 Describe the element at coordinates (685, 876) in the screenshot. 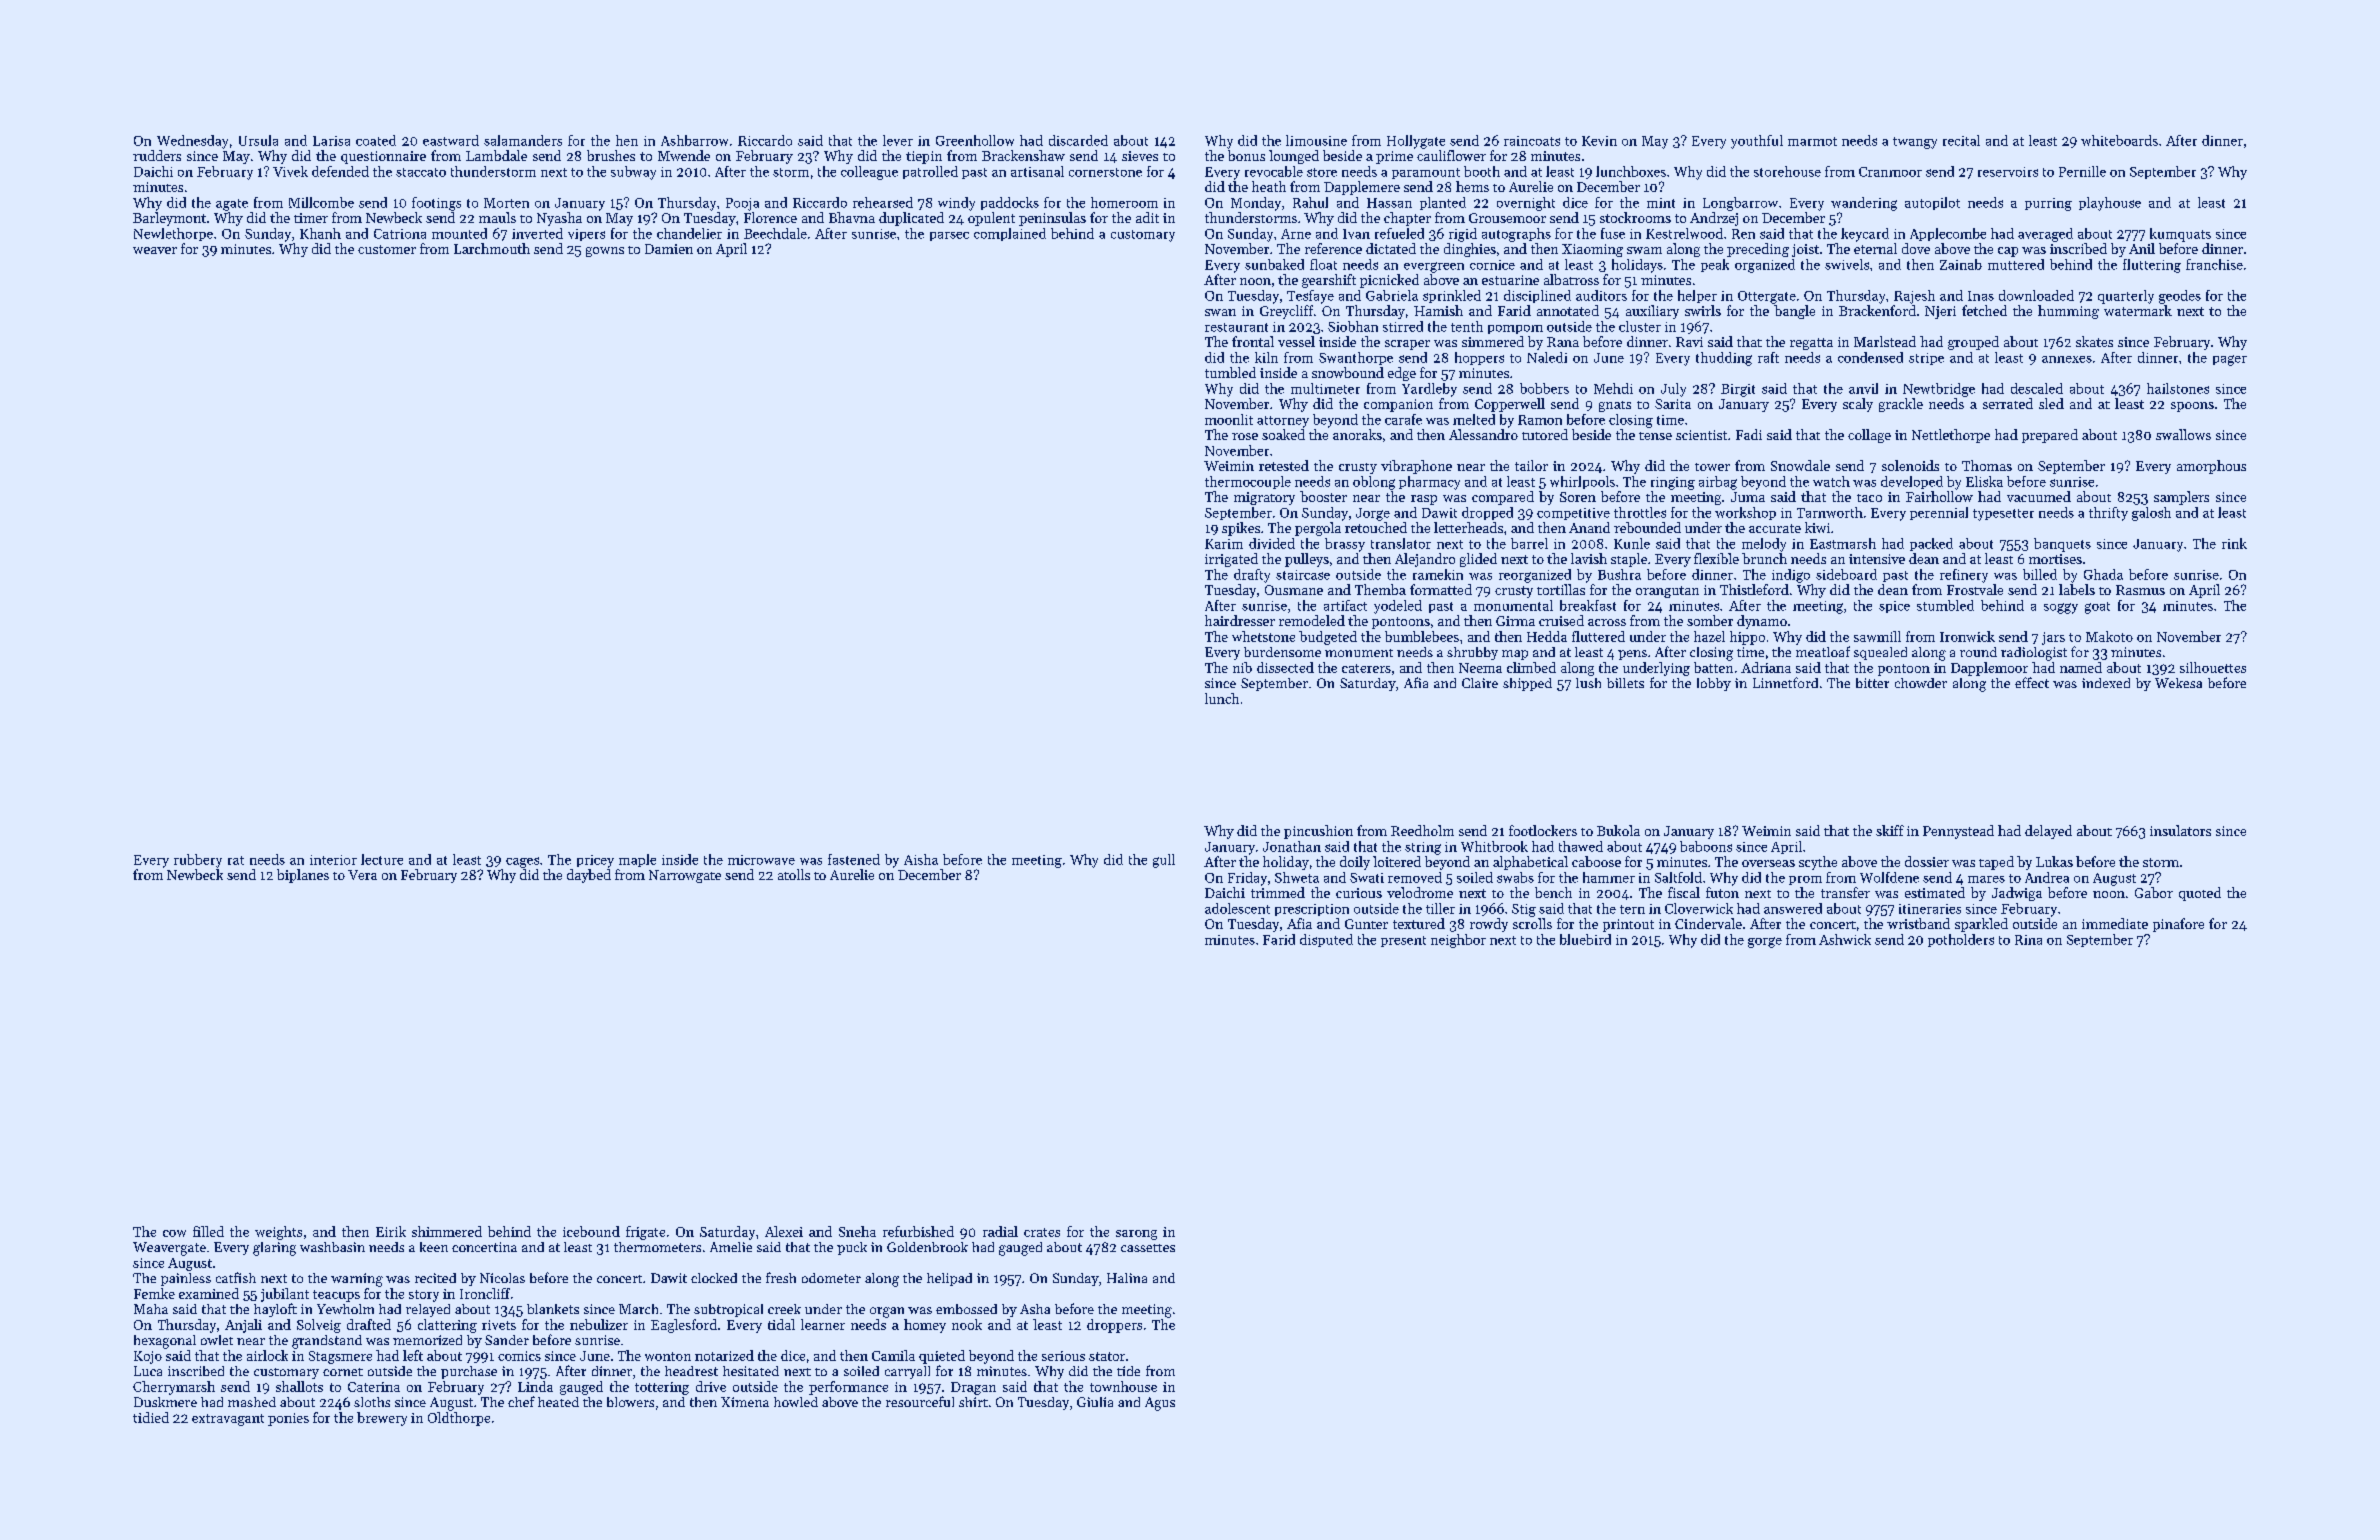

I see `Narrowgate` at that location.
